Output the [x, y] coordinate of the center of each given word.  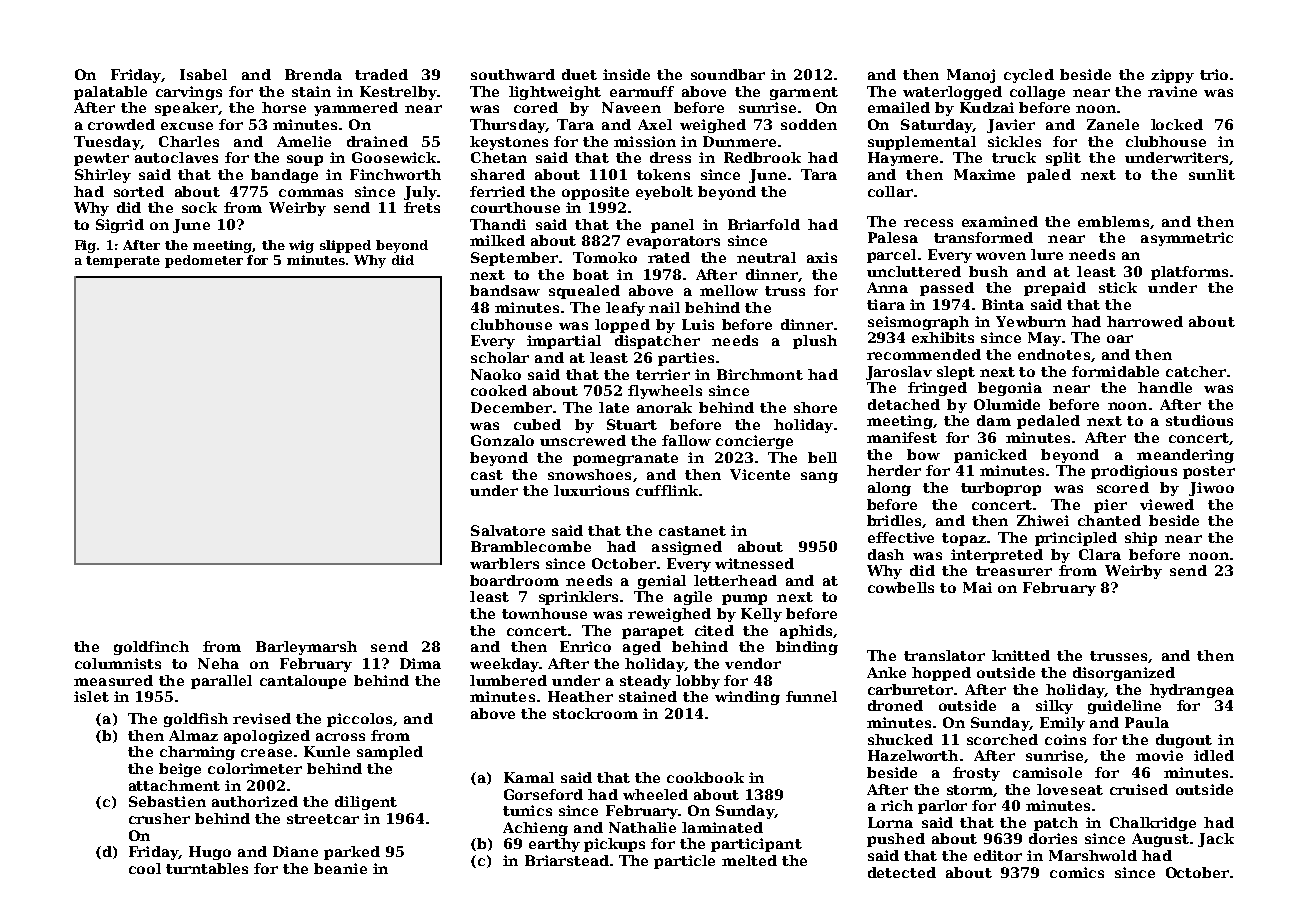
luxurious [591, 490]
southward [513, 74]
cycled [1029, 76]
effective [901, 537]
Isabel [203, 74]
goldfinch [151, 648]
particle [684, 862]
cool [145, 868]
